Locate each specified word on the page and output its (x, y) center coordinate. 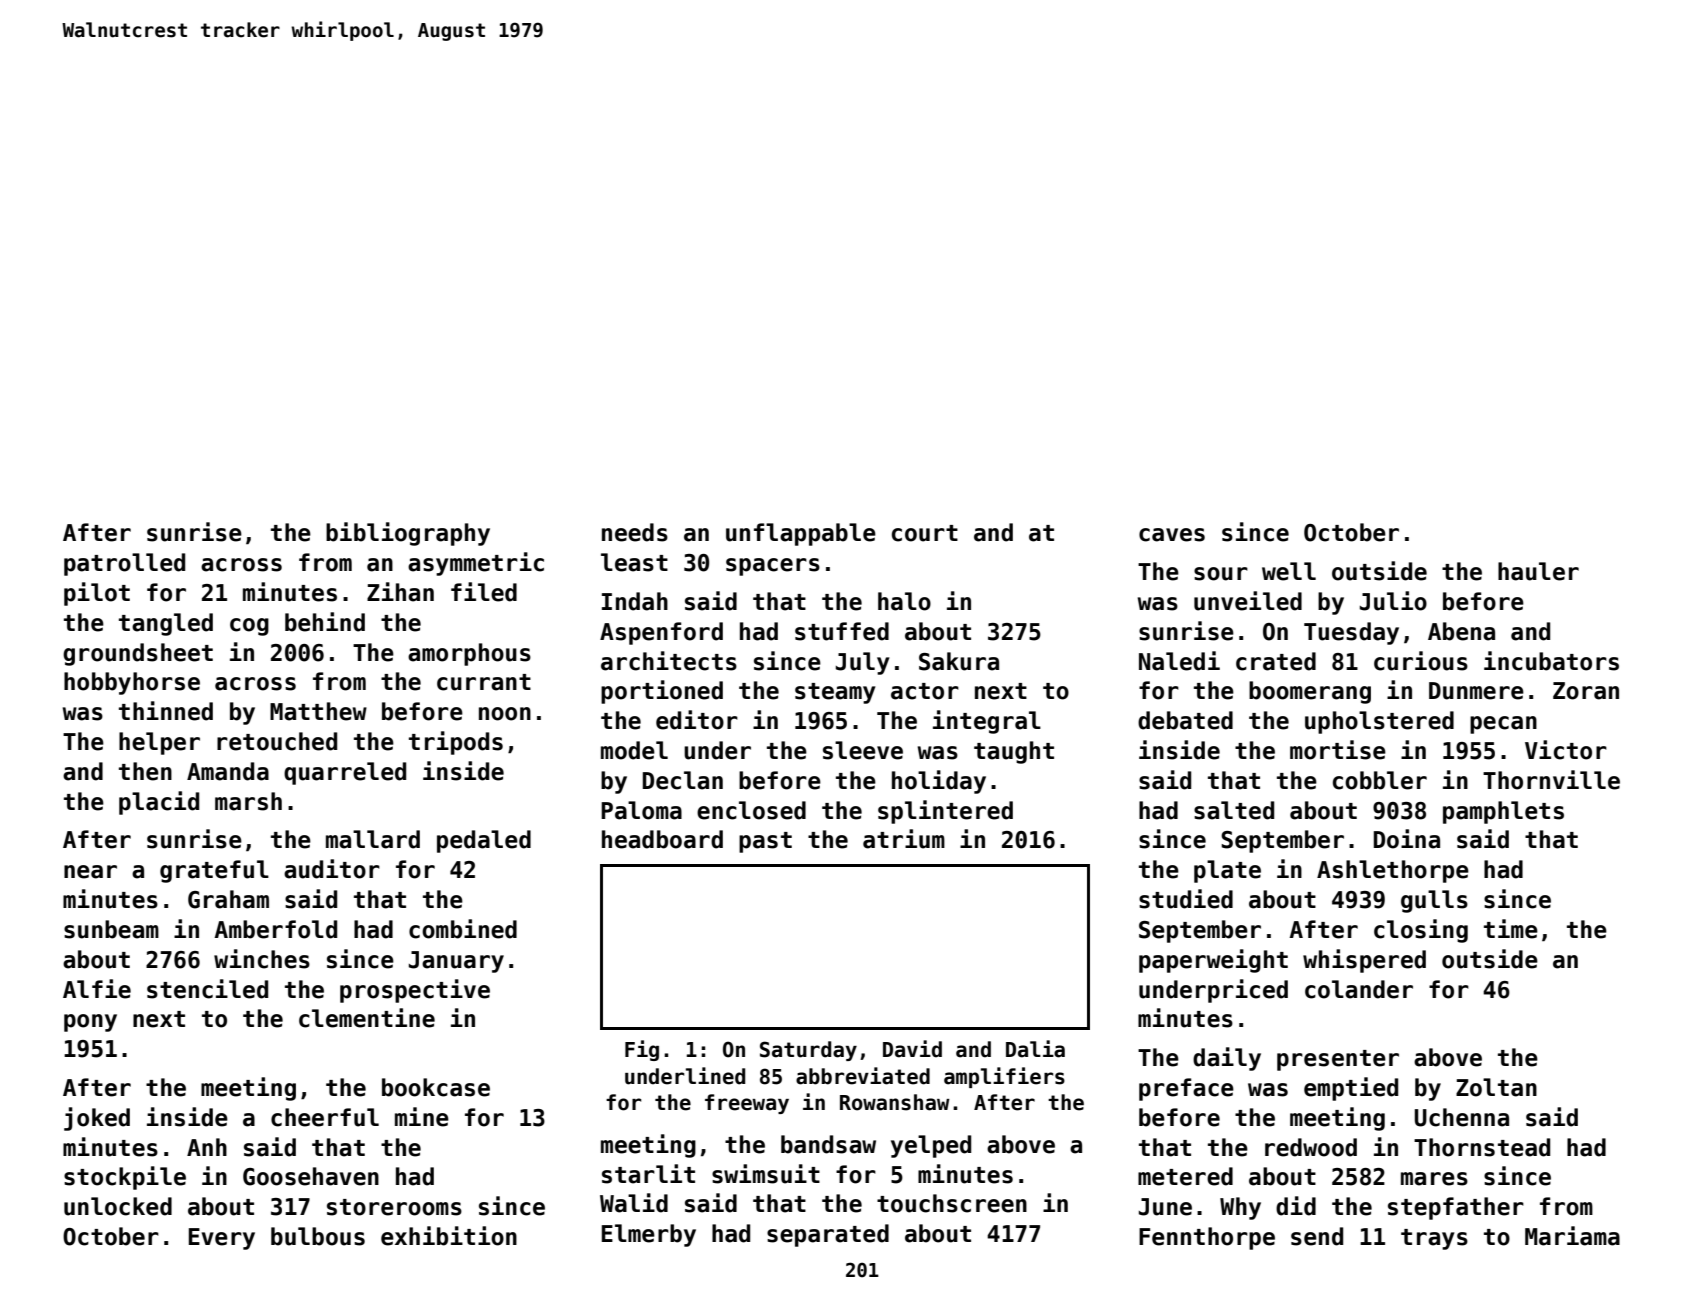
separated (828, 1235)
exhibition (449, 1236)
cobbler (1380, 780)
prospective (415, 991)
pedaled (484, 841)
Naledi (1179, 661)
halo (904, 601)
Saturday (808, 1051)
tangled (166, 624)
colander (1359, 989)
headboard (662, 839)
